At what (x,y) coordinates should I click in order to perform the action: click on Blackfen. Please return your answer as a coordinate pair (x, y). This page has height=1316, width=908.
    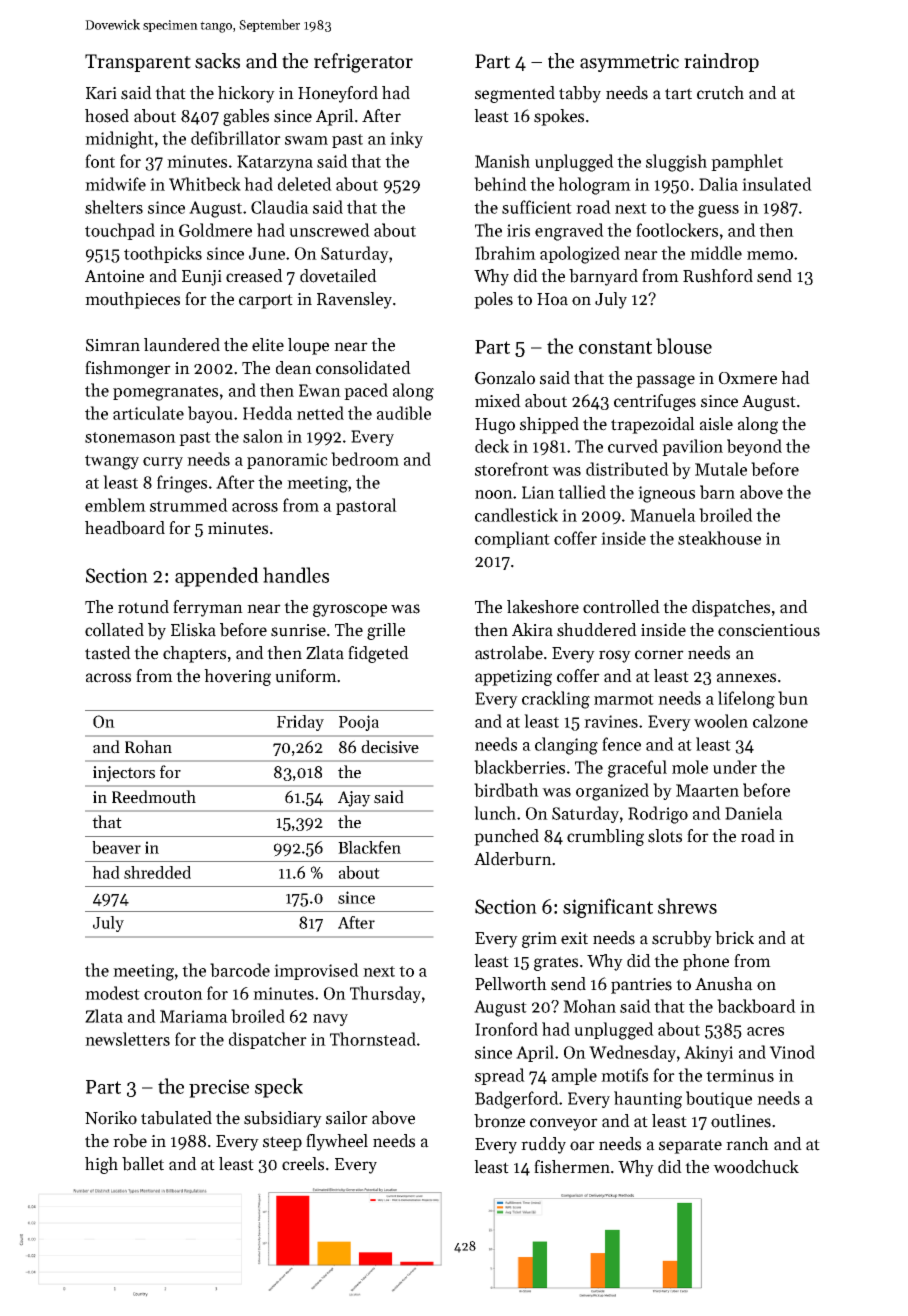
    Looking at the image, I should click on (369, 847).
